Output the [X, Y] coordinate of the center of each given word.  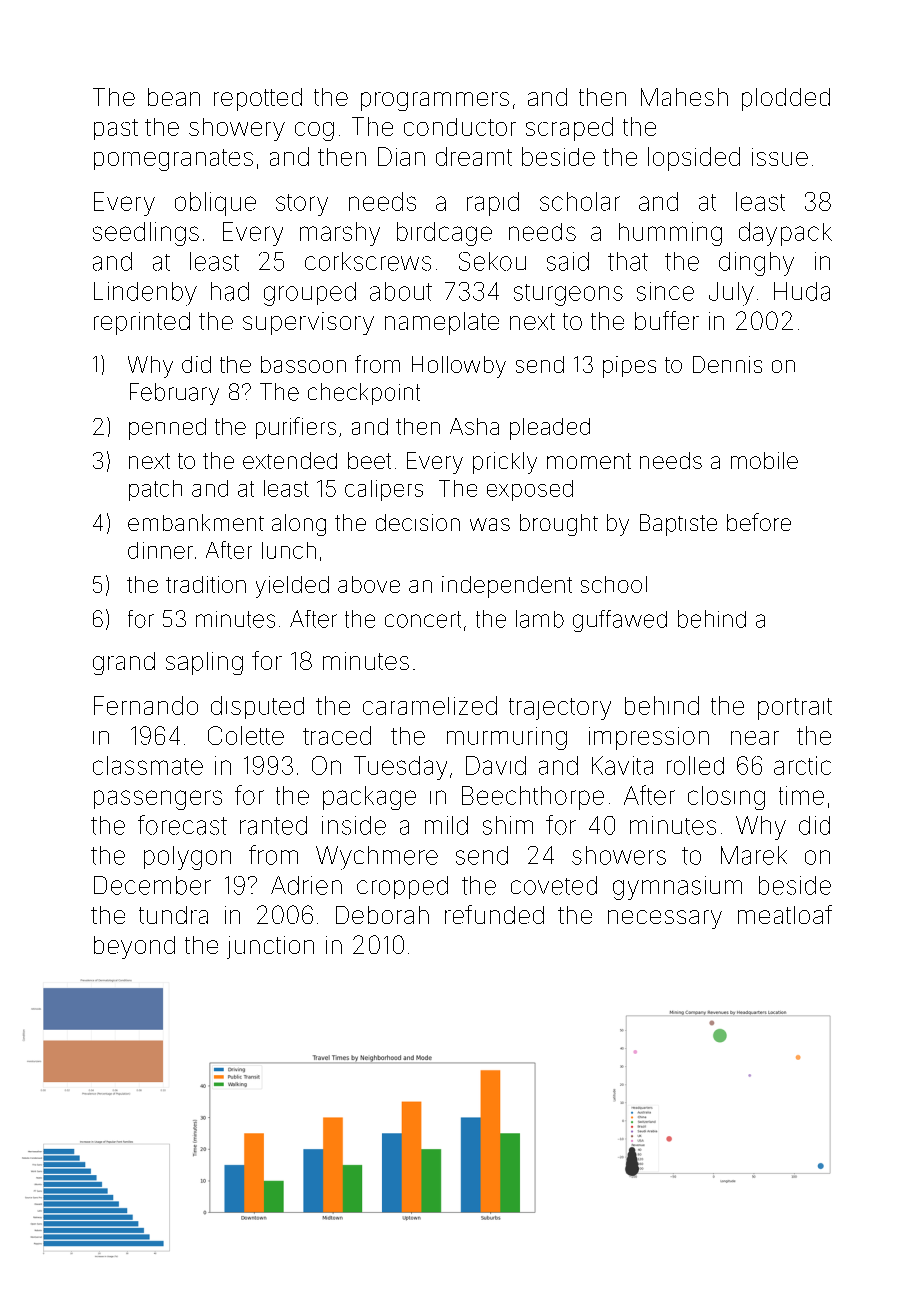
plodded [786, 99]
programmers [435, 101]
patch [155, 490]
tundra [173, 915]
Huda [802, 291]
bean [174, 97]
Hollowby [459, 367]
